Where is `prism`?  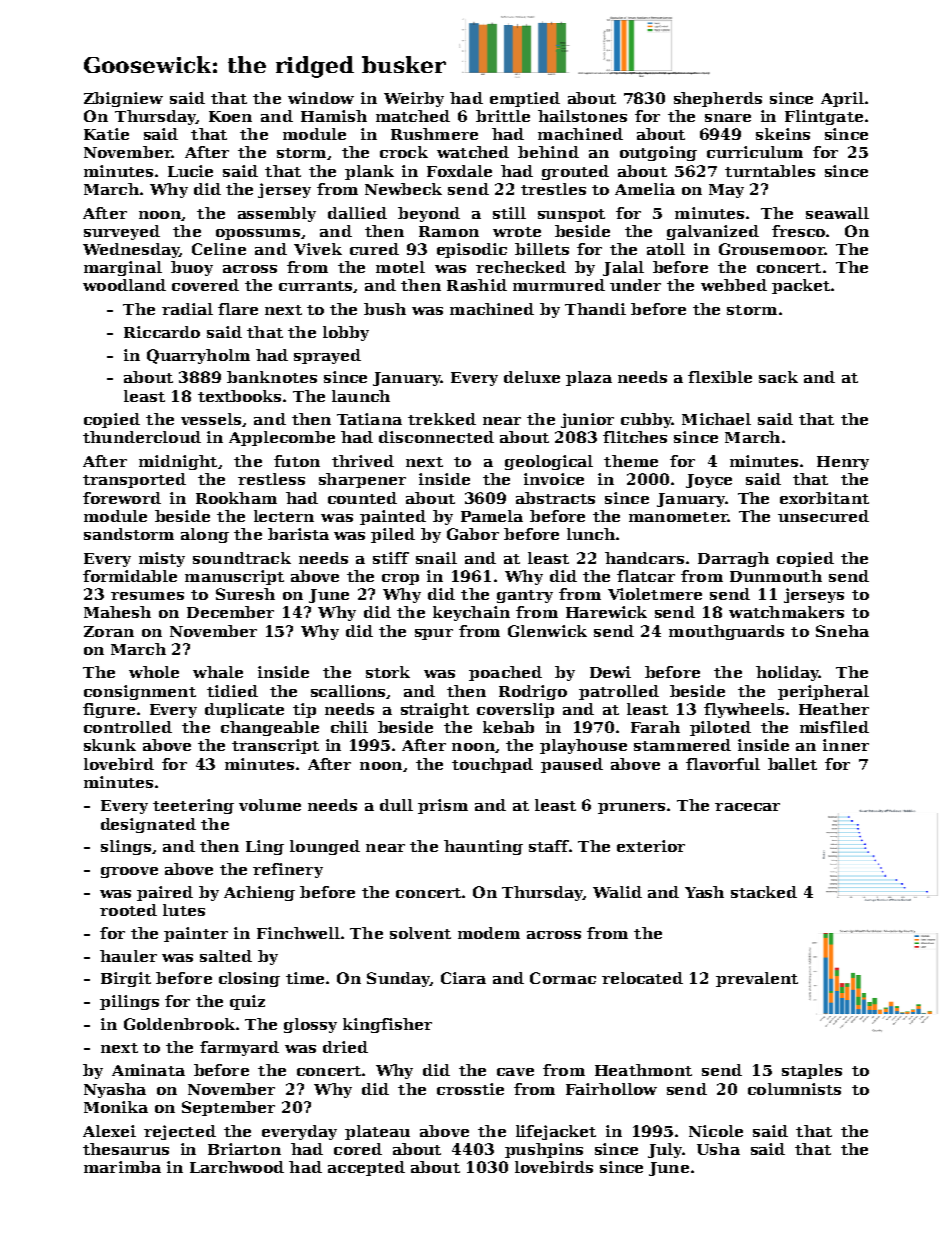 prism is located at coordinates (443, 806).
